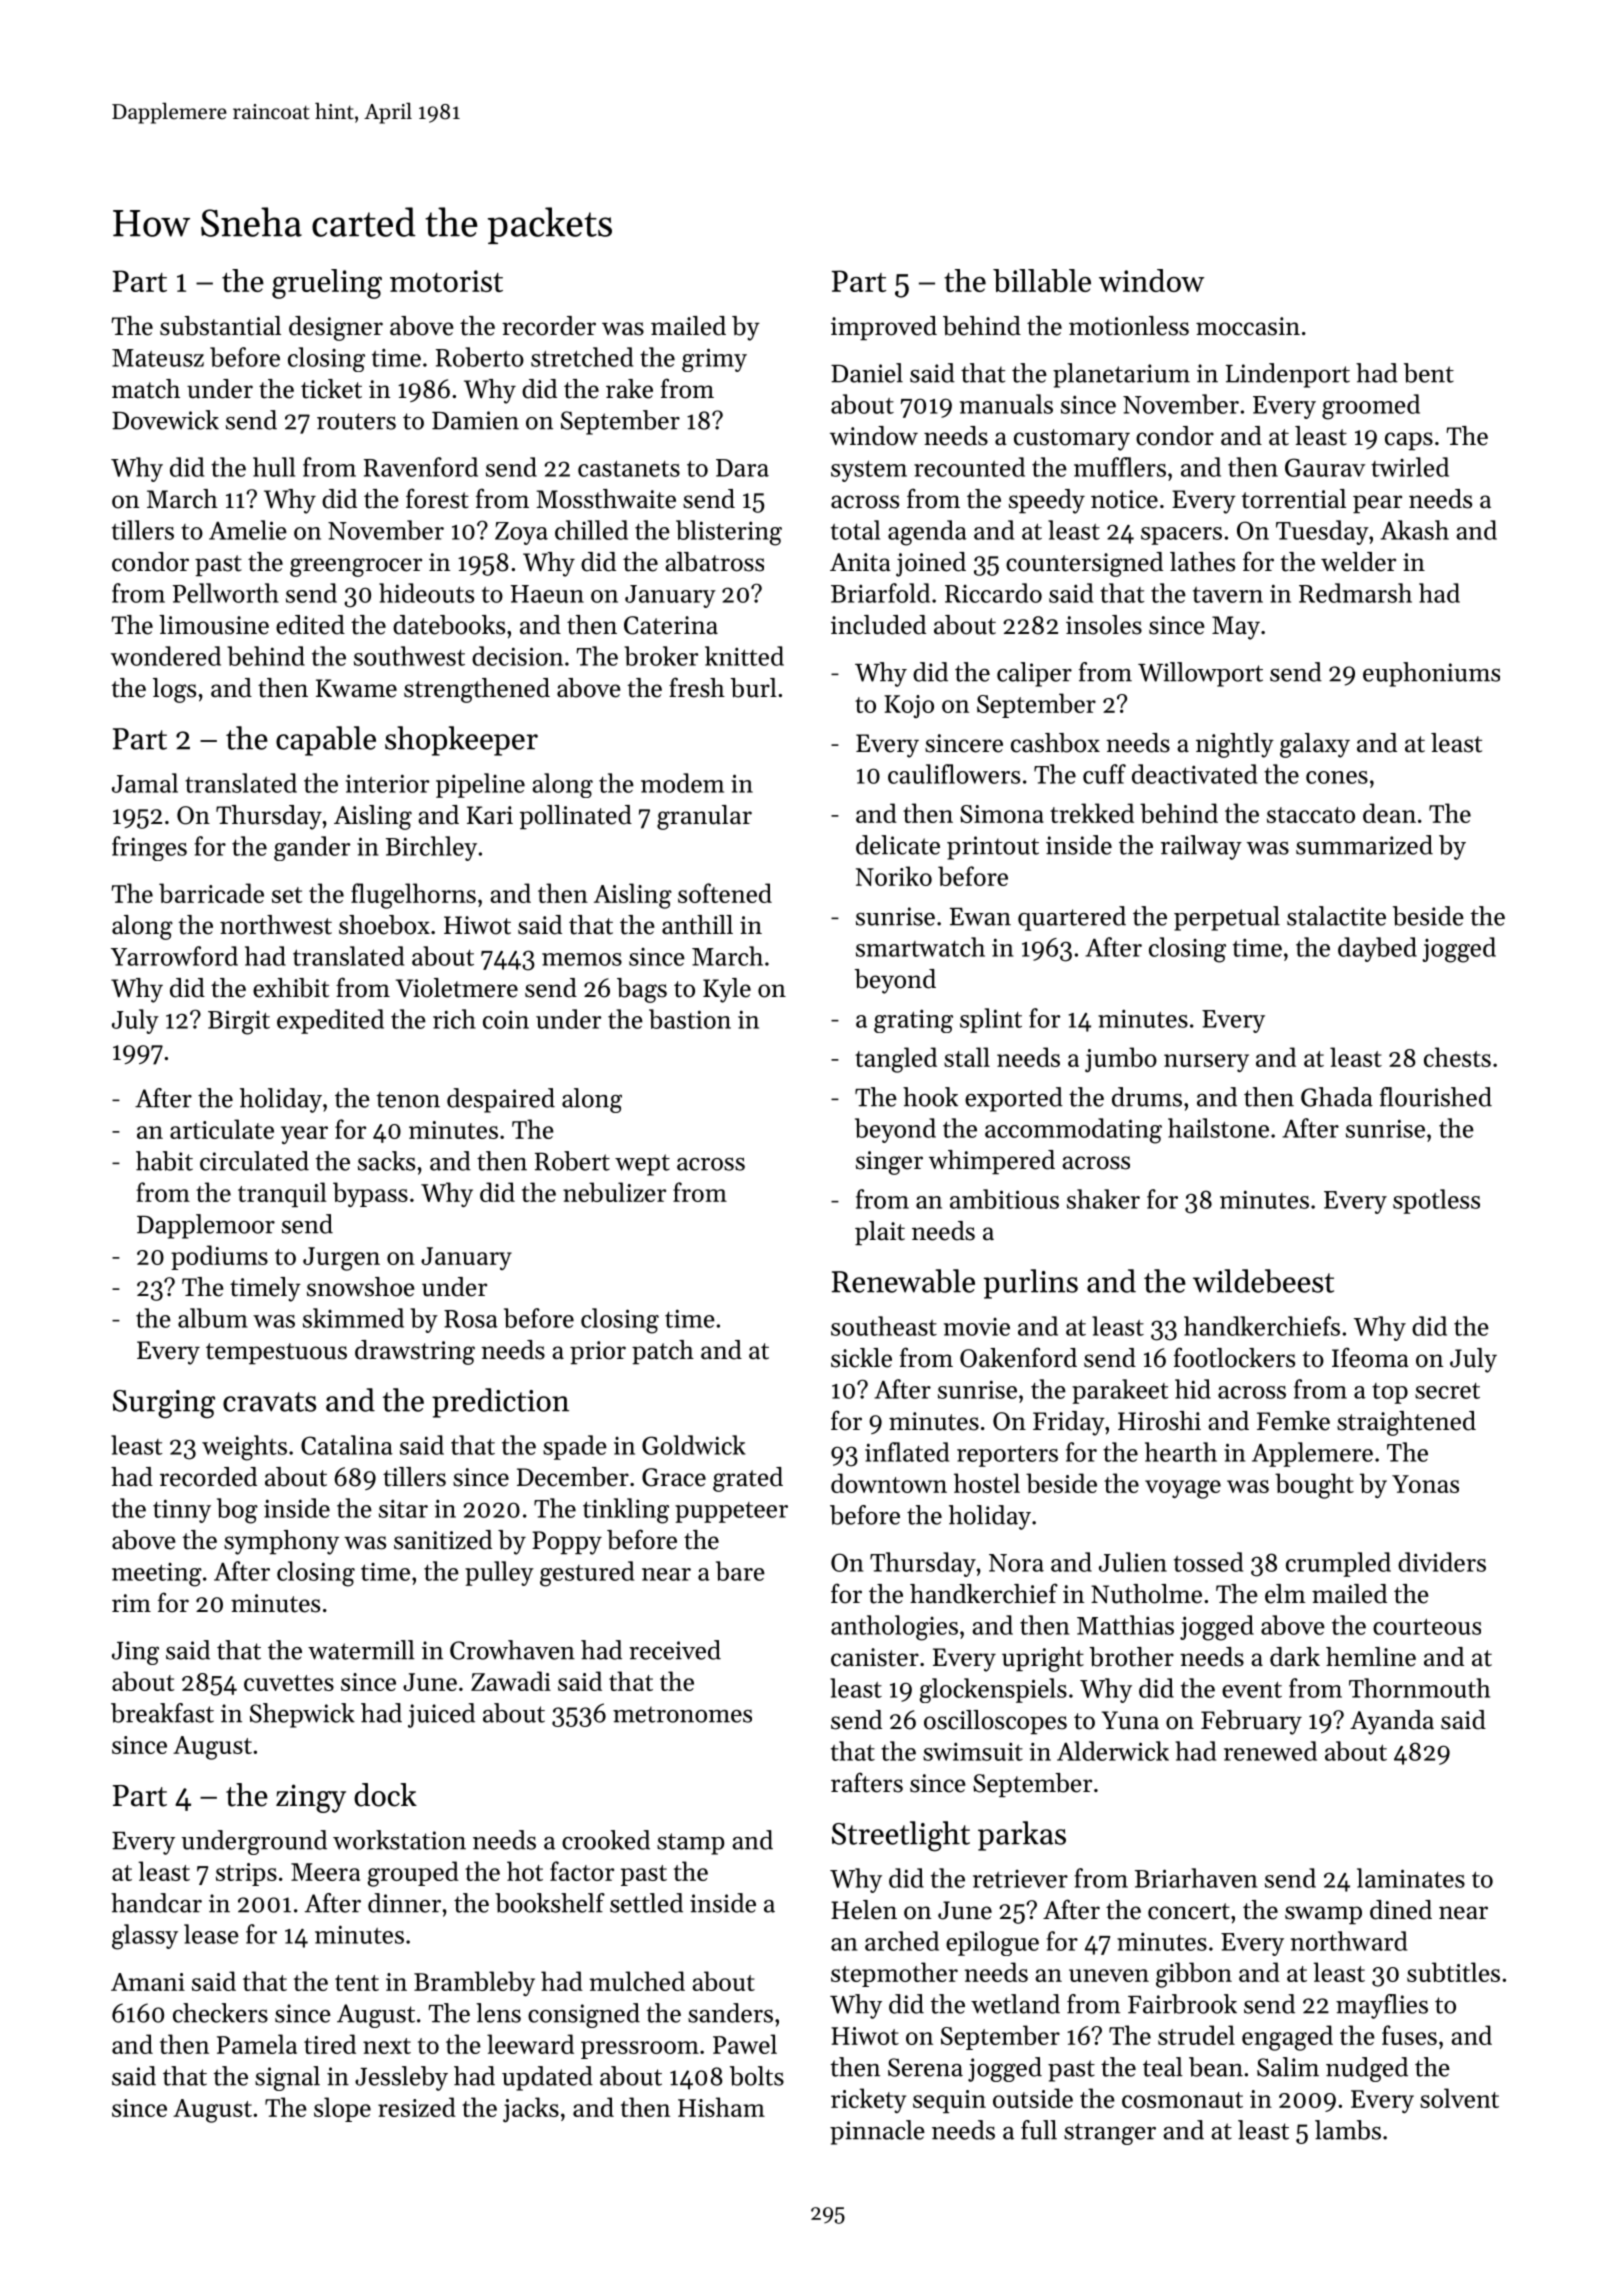 This screenshot has height=2292, width=1620. What do you see at coordinates (276, 925) in the screenshot?
I see `northwest` at bounding box center [276, 925].
